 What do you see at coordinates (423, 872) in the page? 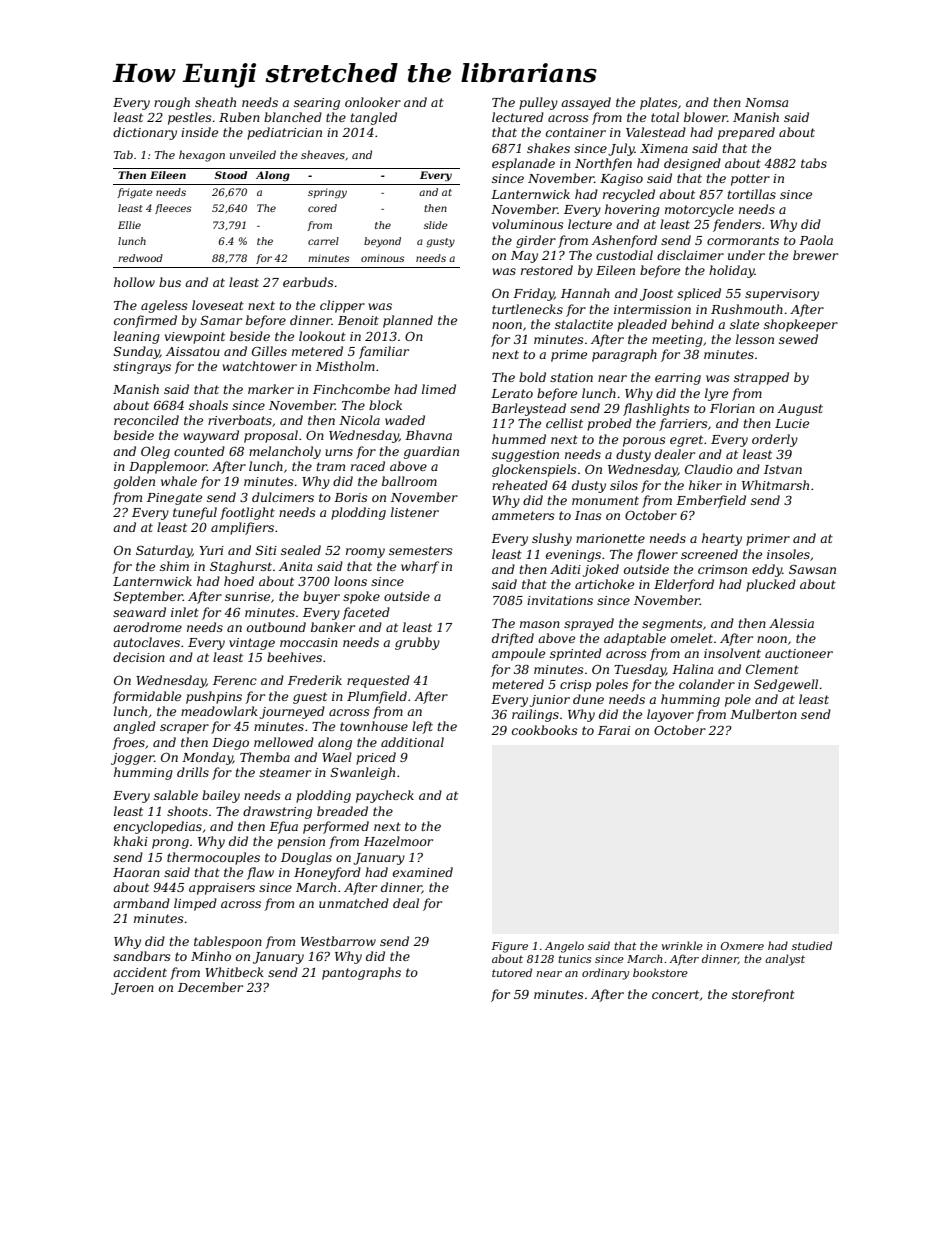
I see `examined` at bounding box center [423, 872].
